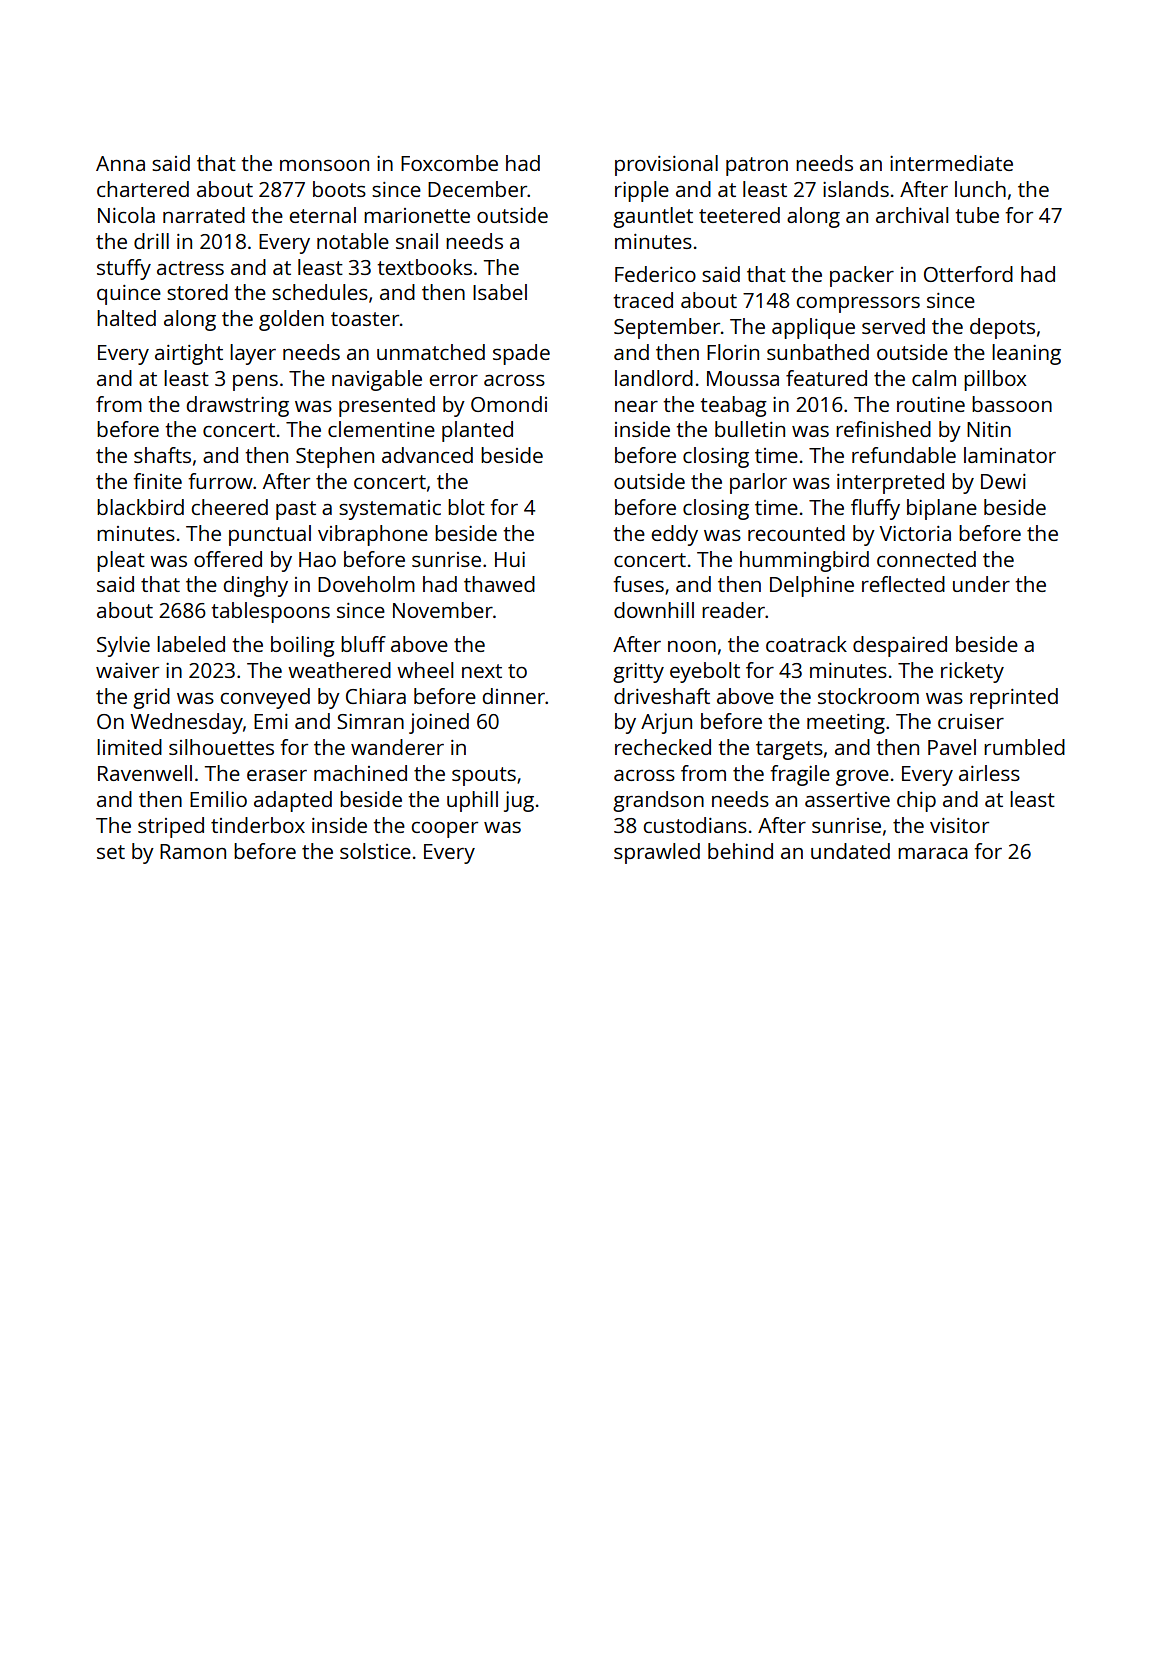  What do you see at coordinates (818, 352) in the screenshot?
I see `sunbathed` at bounding box center [818, 352].
